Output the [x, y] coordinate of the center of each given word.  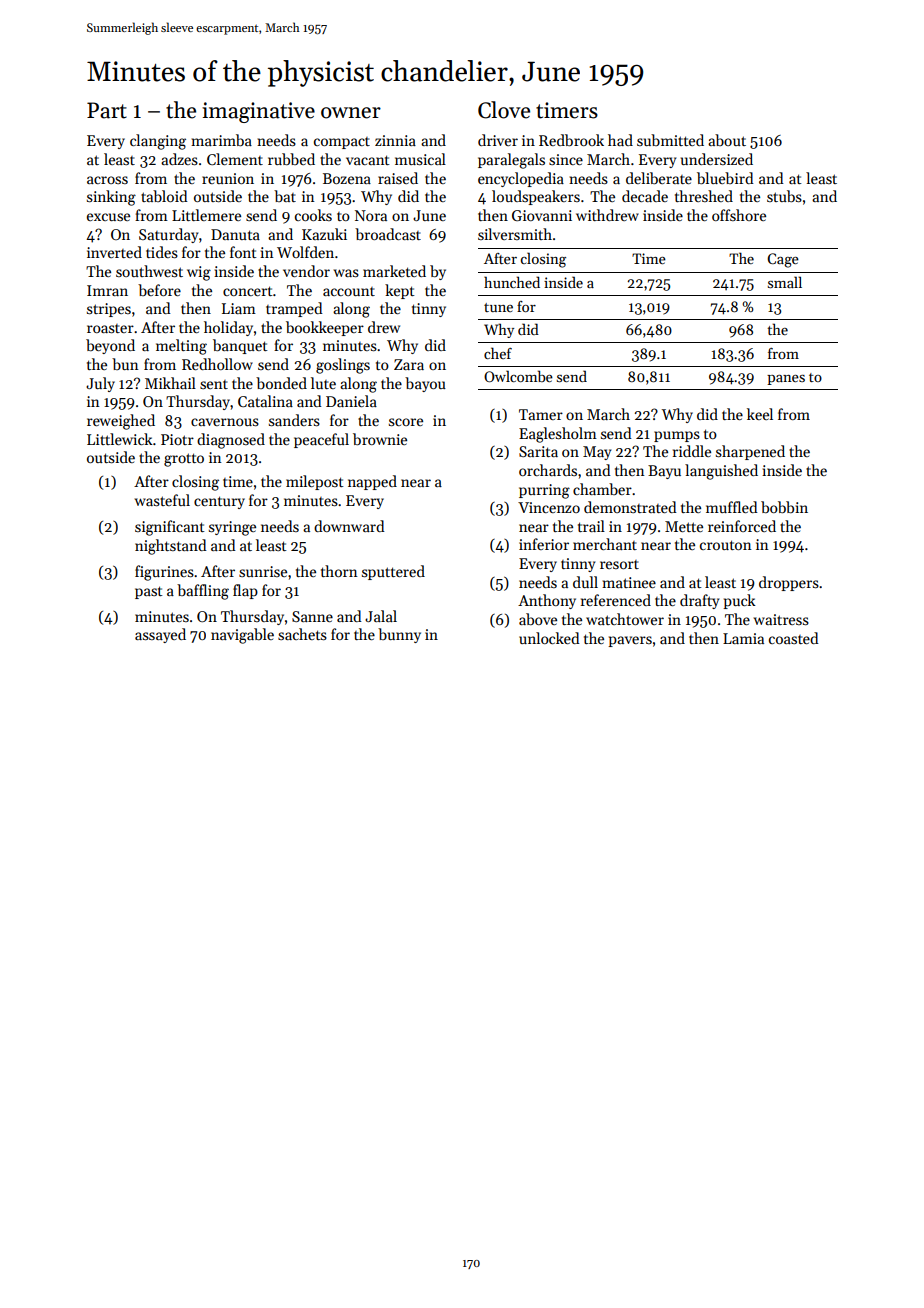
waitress [781, 619]
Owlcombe [518, 376]
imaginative [258, 112]
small [785, 282]
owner [351, 113]
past [149, 592]
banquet [240, 346]
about [727, 140]
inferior [544, 544]
